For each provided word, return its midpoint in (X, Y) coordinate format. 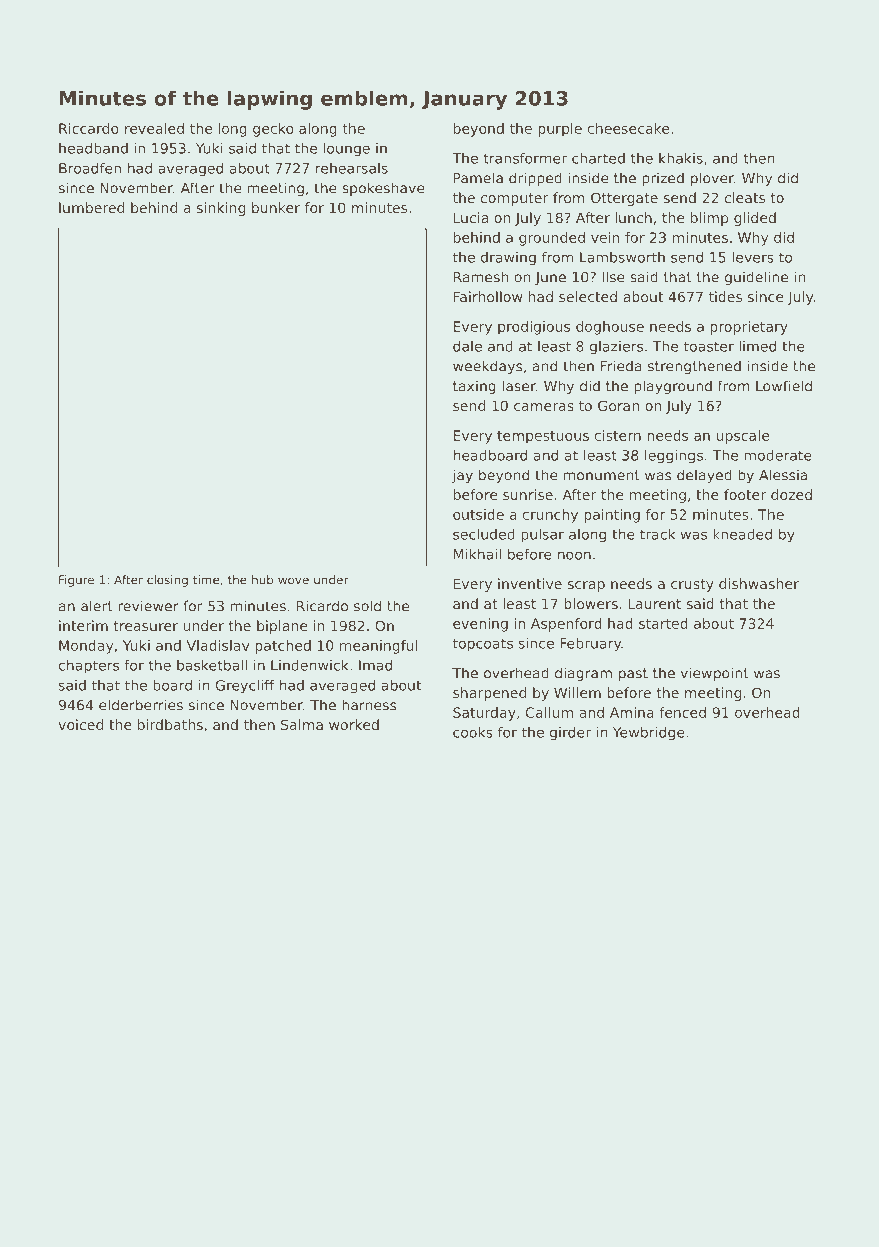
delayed (704, 476)
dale (467, 346)
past (633, 674)
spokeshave (383, 189)
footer (745, 494)
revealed (154, 128)
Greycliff (245, 686)
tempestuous (543, 437)
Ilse (613, 277)
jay (462, 476)
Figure (76, 581)
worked (354, 724)
